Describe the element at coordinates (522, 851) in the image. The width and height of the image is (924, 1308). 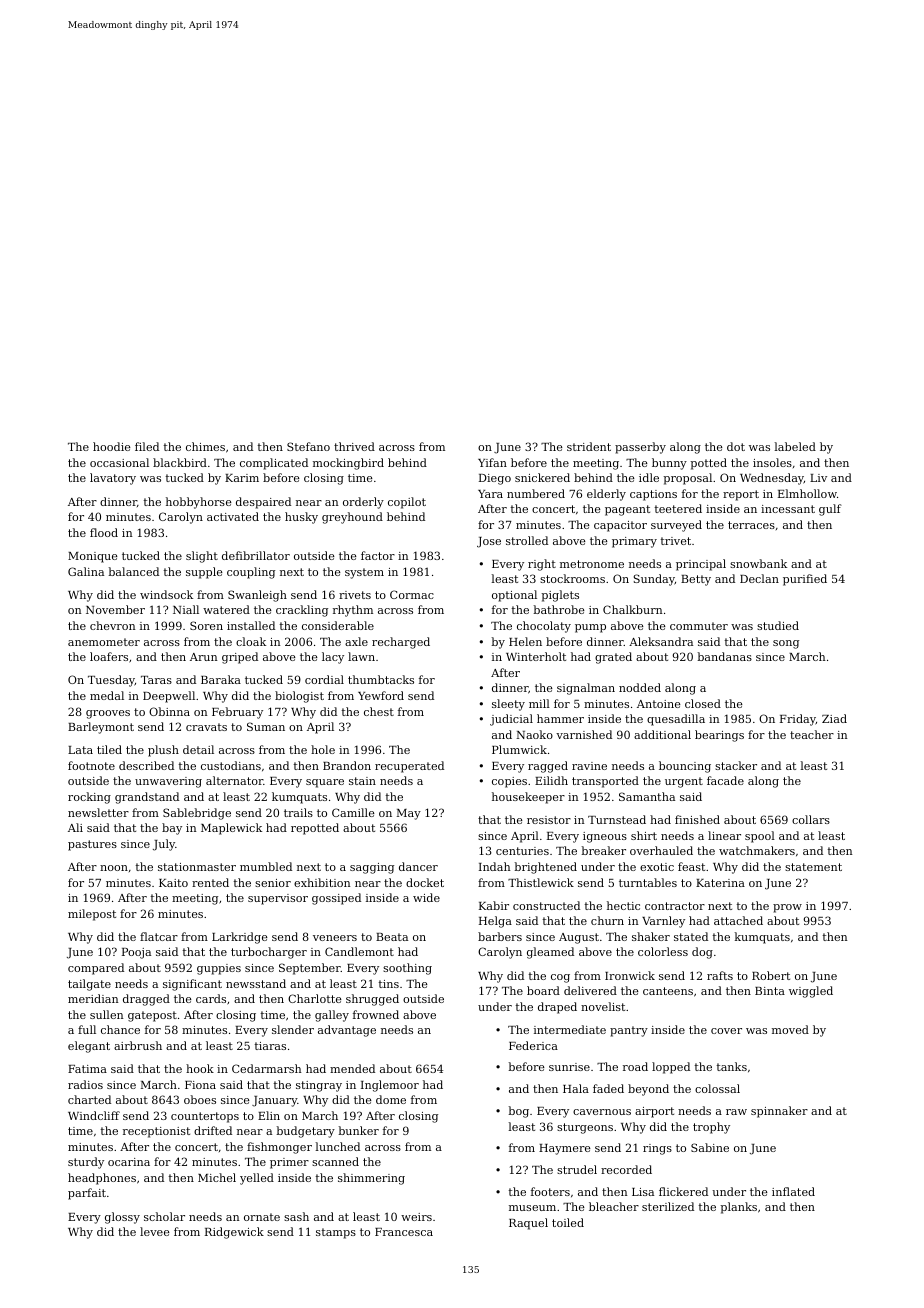
I see `centuries` at that location.
